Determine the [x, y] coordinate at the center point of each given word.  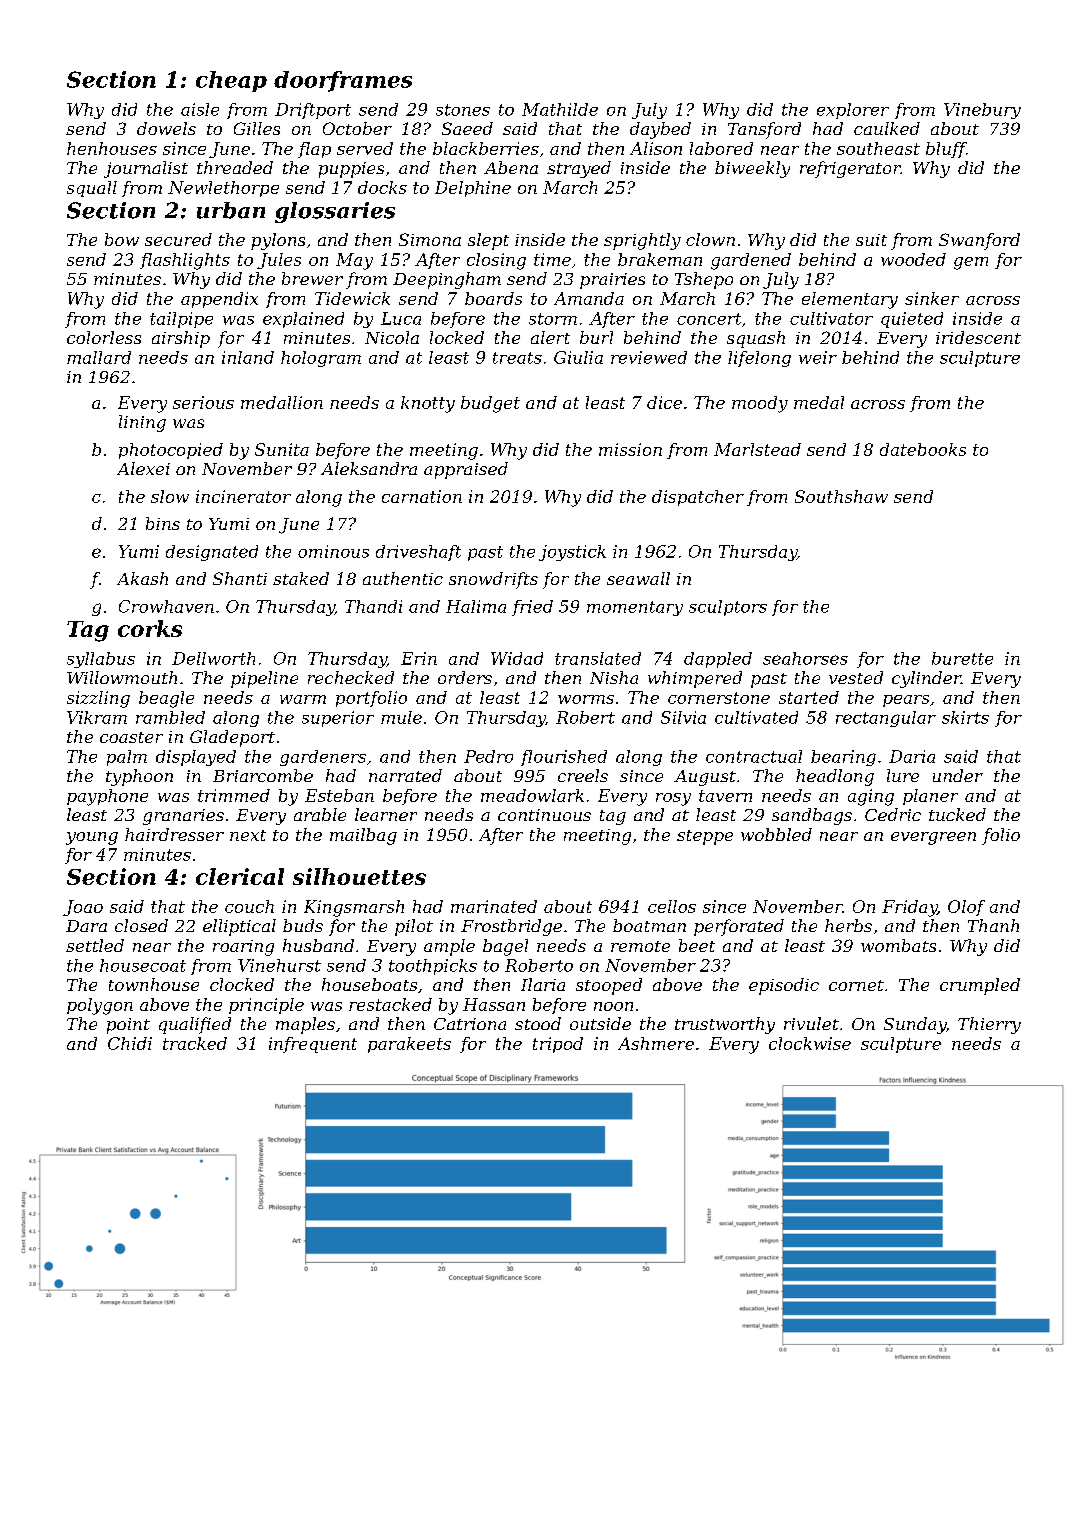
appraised [466, 470]
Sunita [282, 449]
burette [962, 658]
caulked [887, 128]
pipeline [264, 679]
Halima [476, 606]
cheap [231, 81]
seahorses [805, 658]
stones [463, 110]
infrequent [313, 1045]
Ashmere [656, 1043]
